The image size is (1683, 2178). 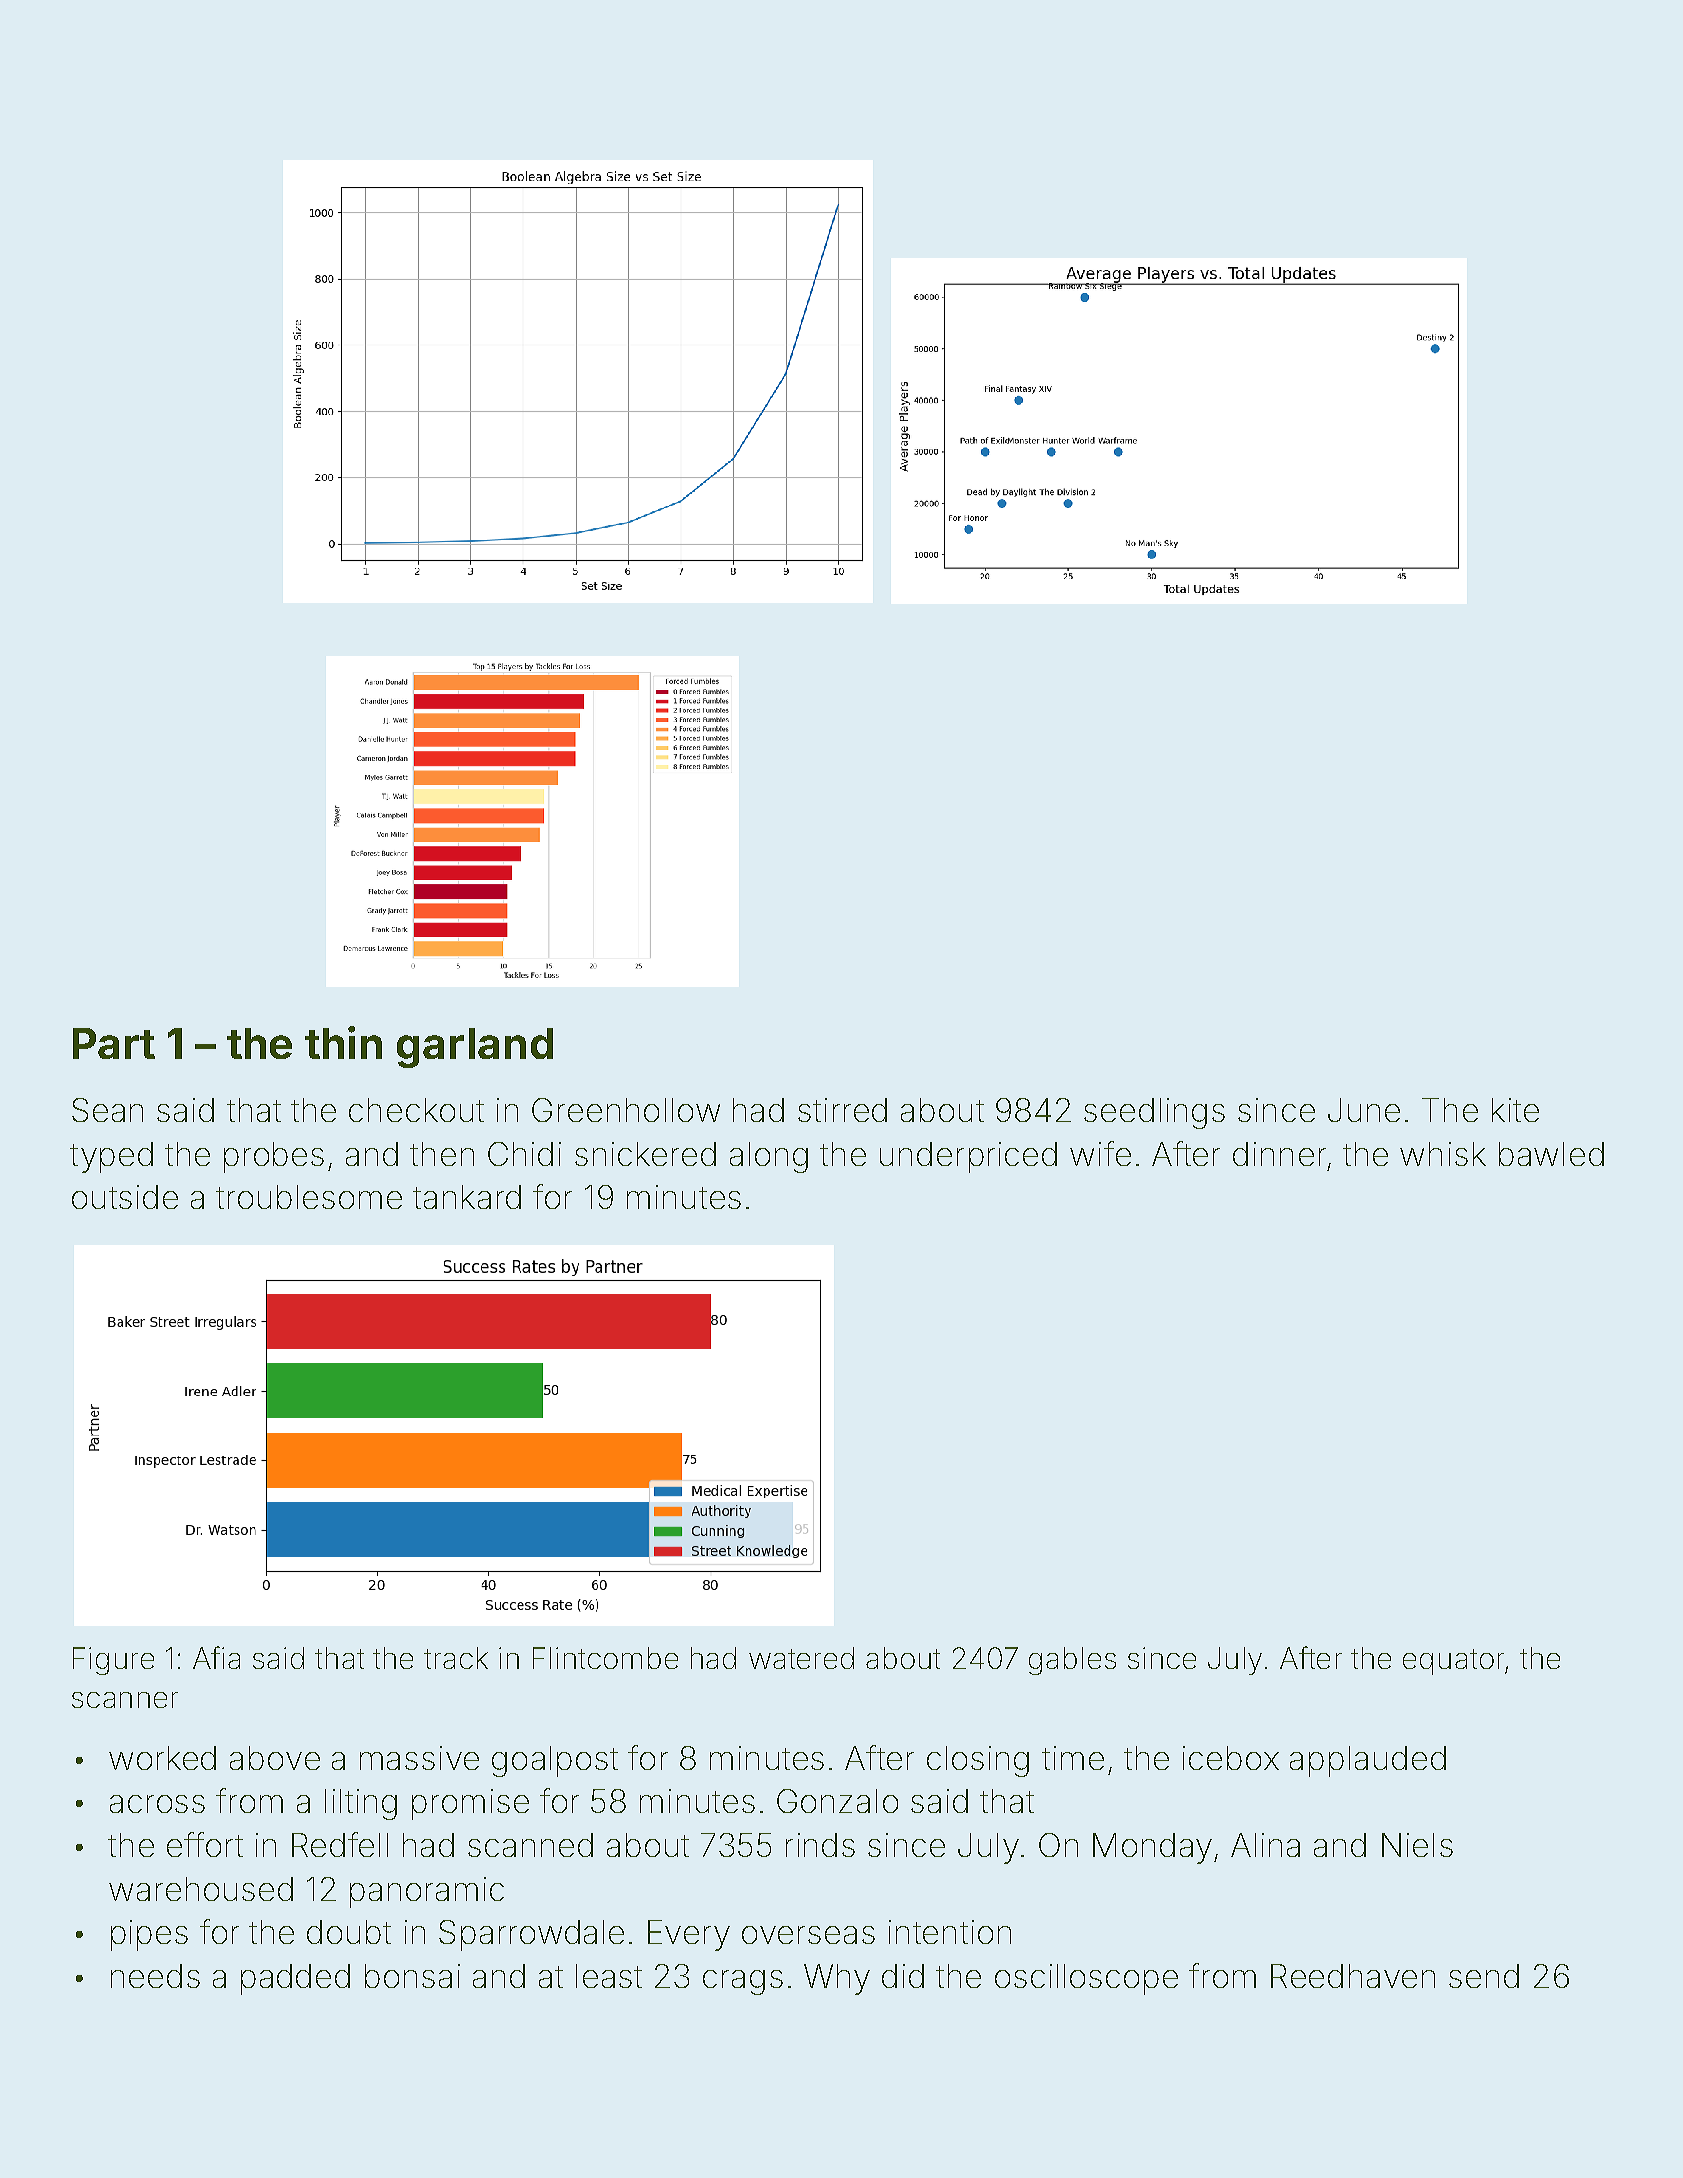 What do you see at coordinates (531, 1935) in the document?
I see `Sparrowdale` at bounding box center [531, 1935].
